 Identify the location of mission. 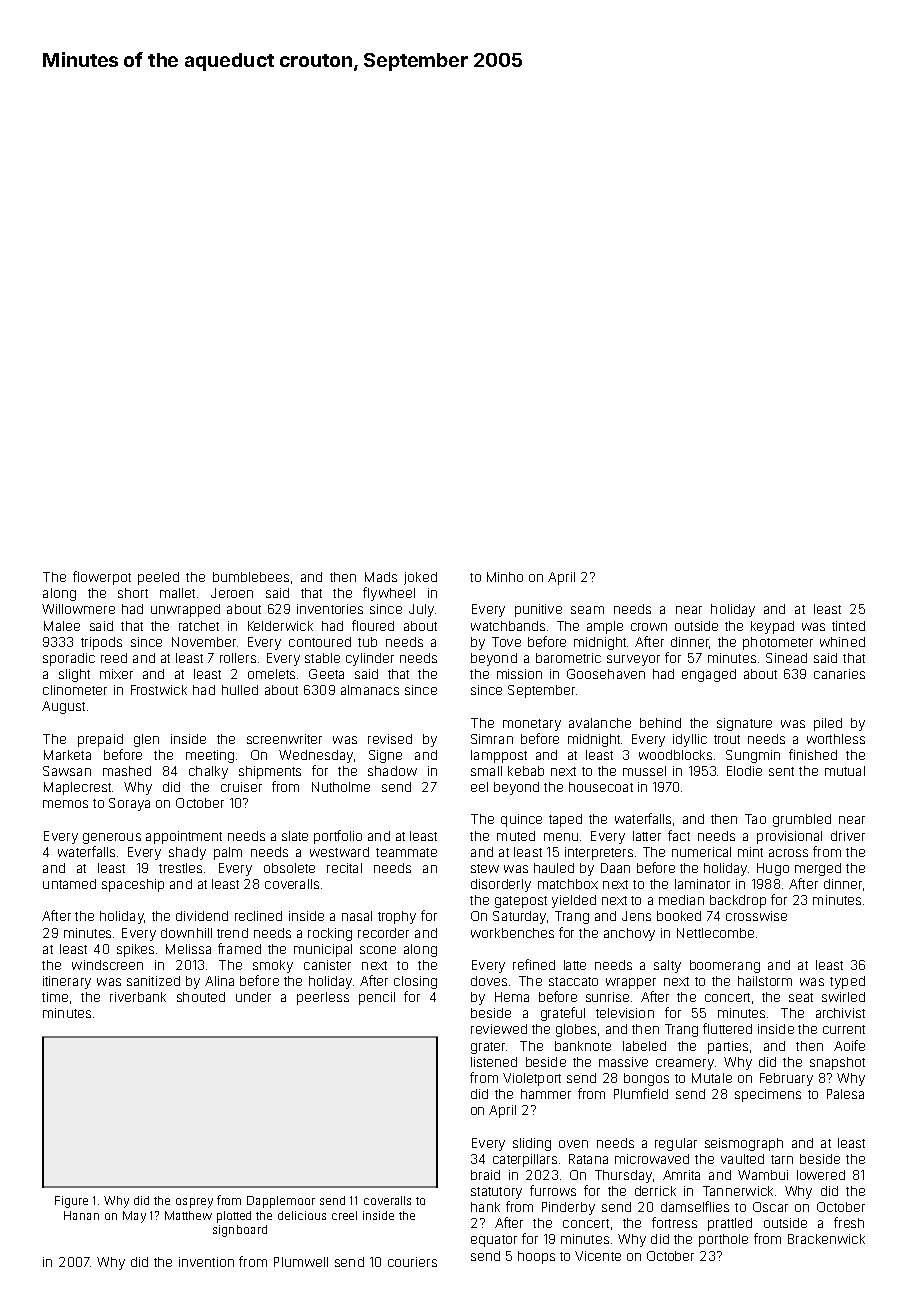
(519, 674).
